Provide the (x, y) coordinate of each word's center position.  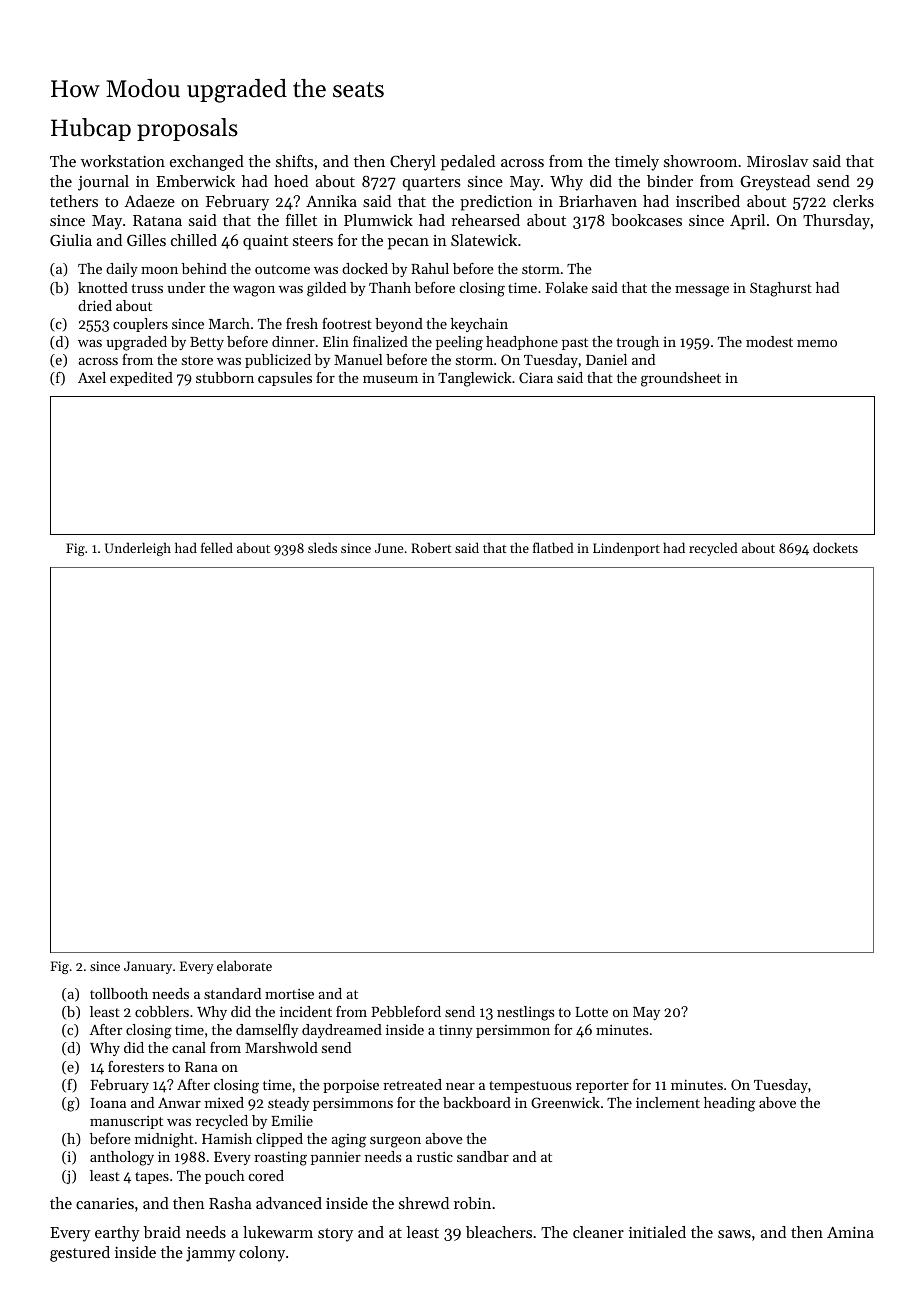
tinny (456, 1031)
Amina (850, 1232)
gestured (80, 1254)
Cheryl (413, 163)
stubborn (225, 377)
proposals (187, 129)
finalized (380, 341)
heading (729, 1104)
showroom (700, 161)
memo (817, 343)
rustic (435, 1157)
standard (232, 993)
